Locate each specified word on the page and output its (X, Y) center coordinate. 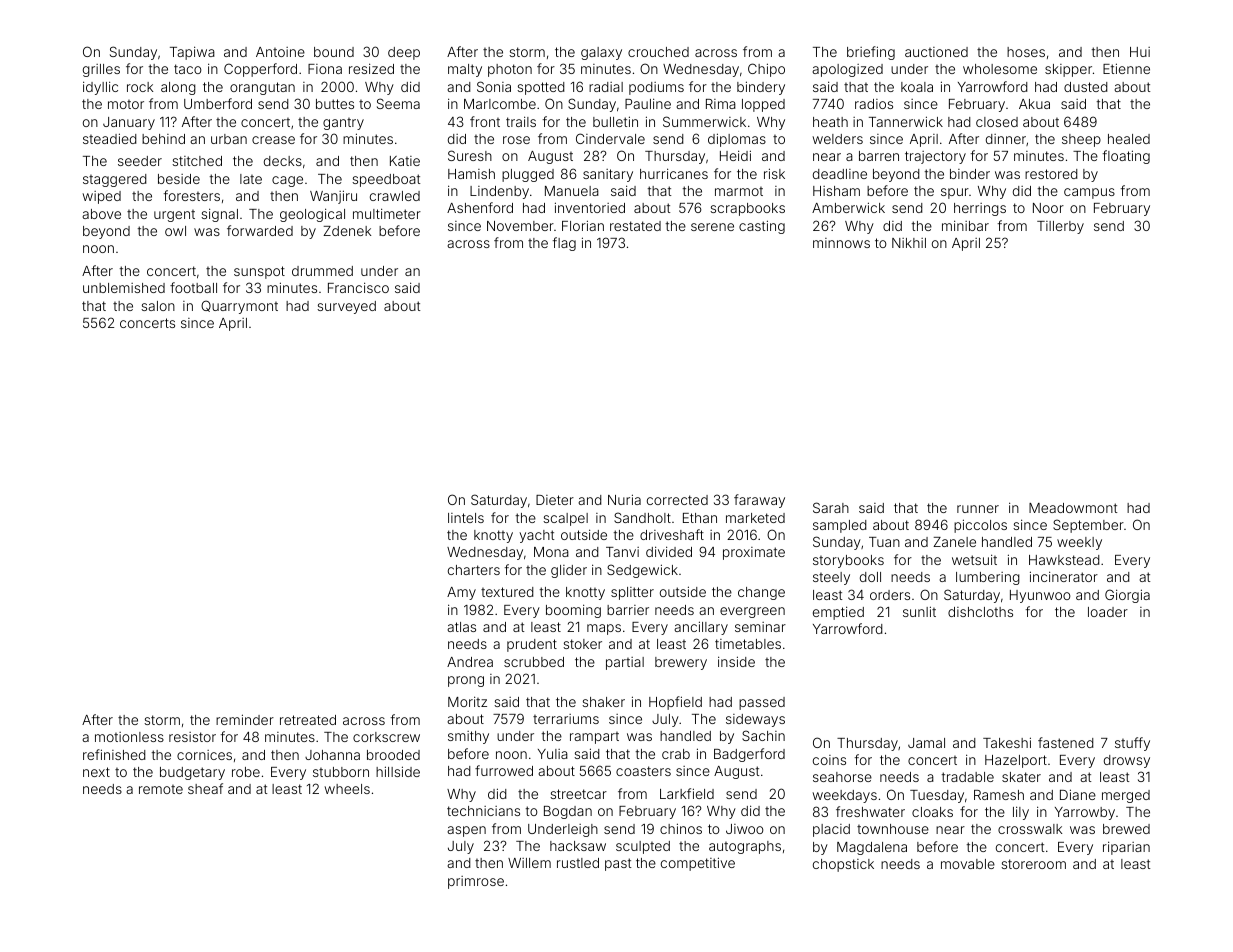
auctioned (936, 52)
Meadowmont (1073, 508)
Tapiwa (192, 53)
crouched (658, 52)
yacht (536, 536)
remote (161, 789)
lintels (466, 518)
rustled (578, 863)
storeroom (1033, 864)
